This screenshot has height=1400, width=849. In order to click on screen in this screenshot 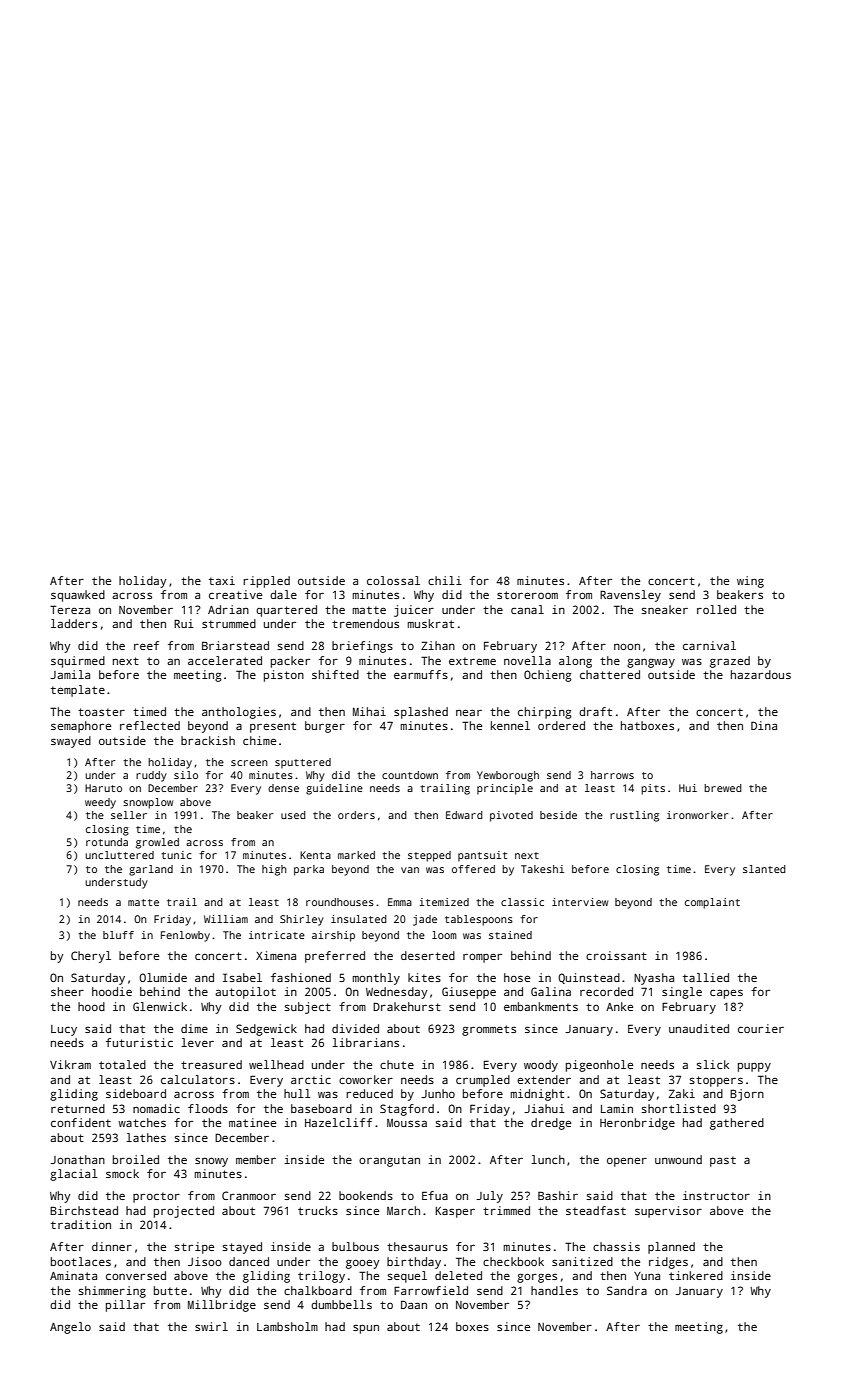, I will do `click(249, 763)`.
